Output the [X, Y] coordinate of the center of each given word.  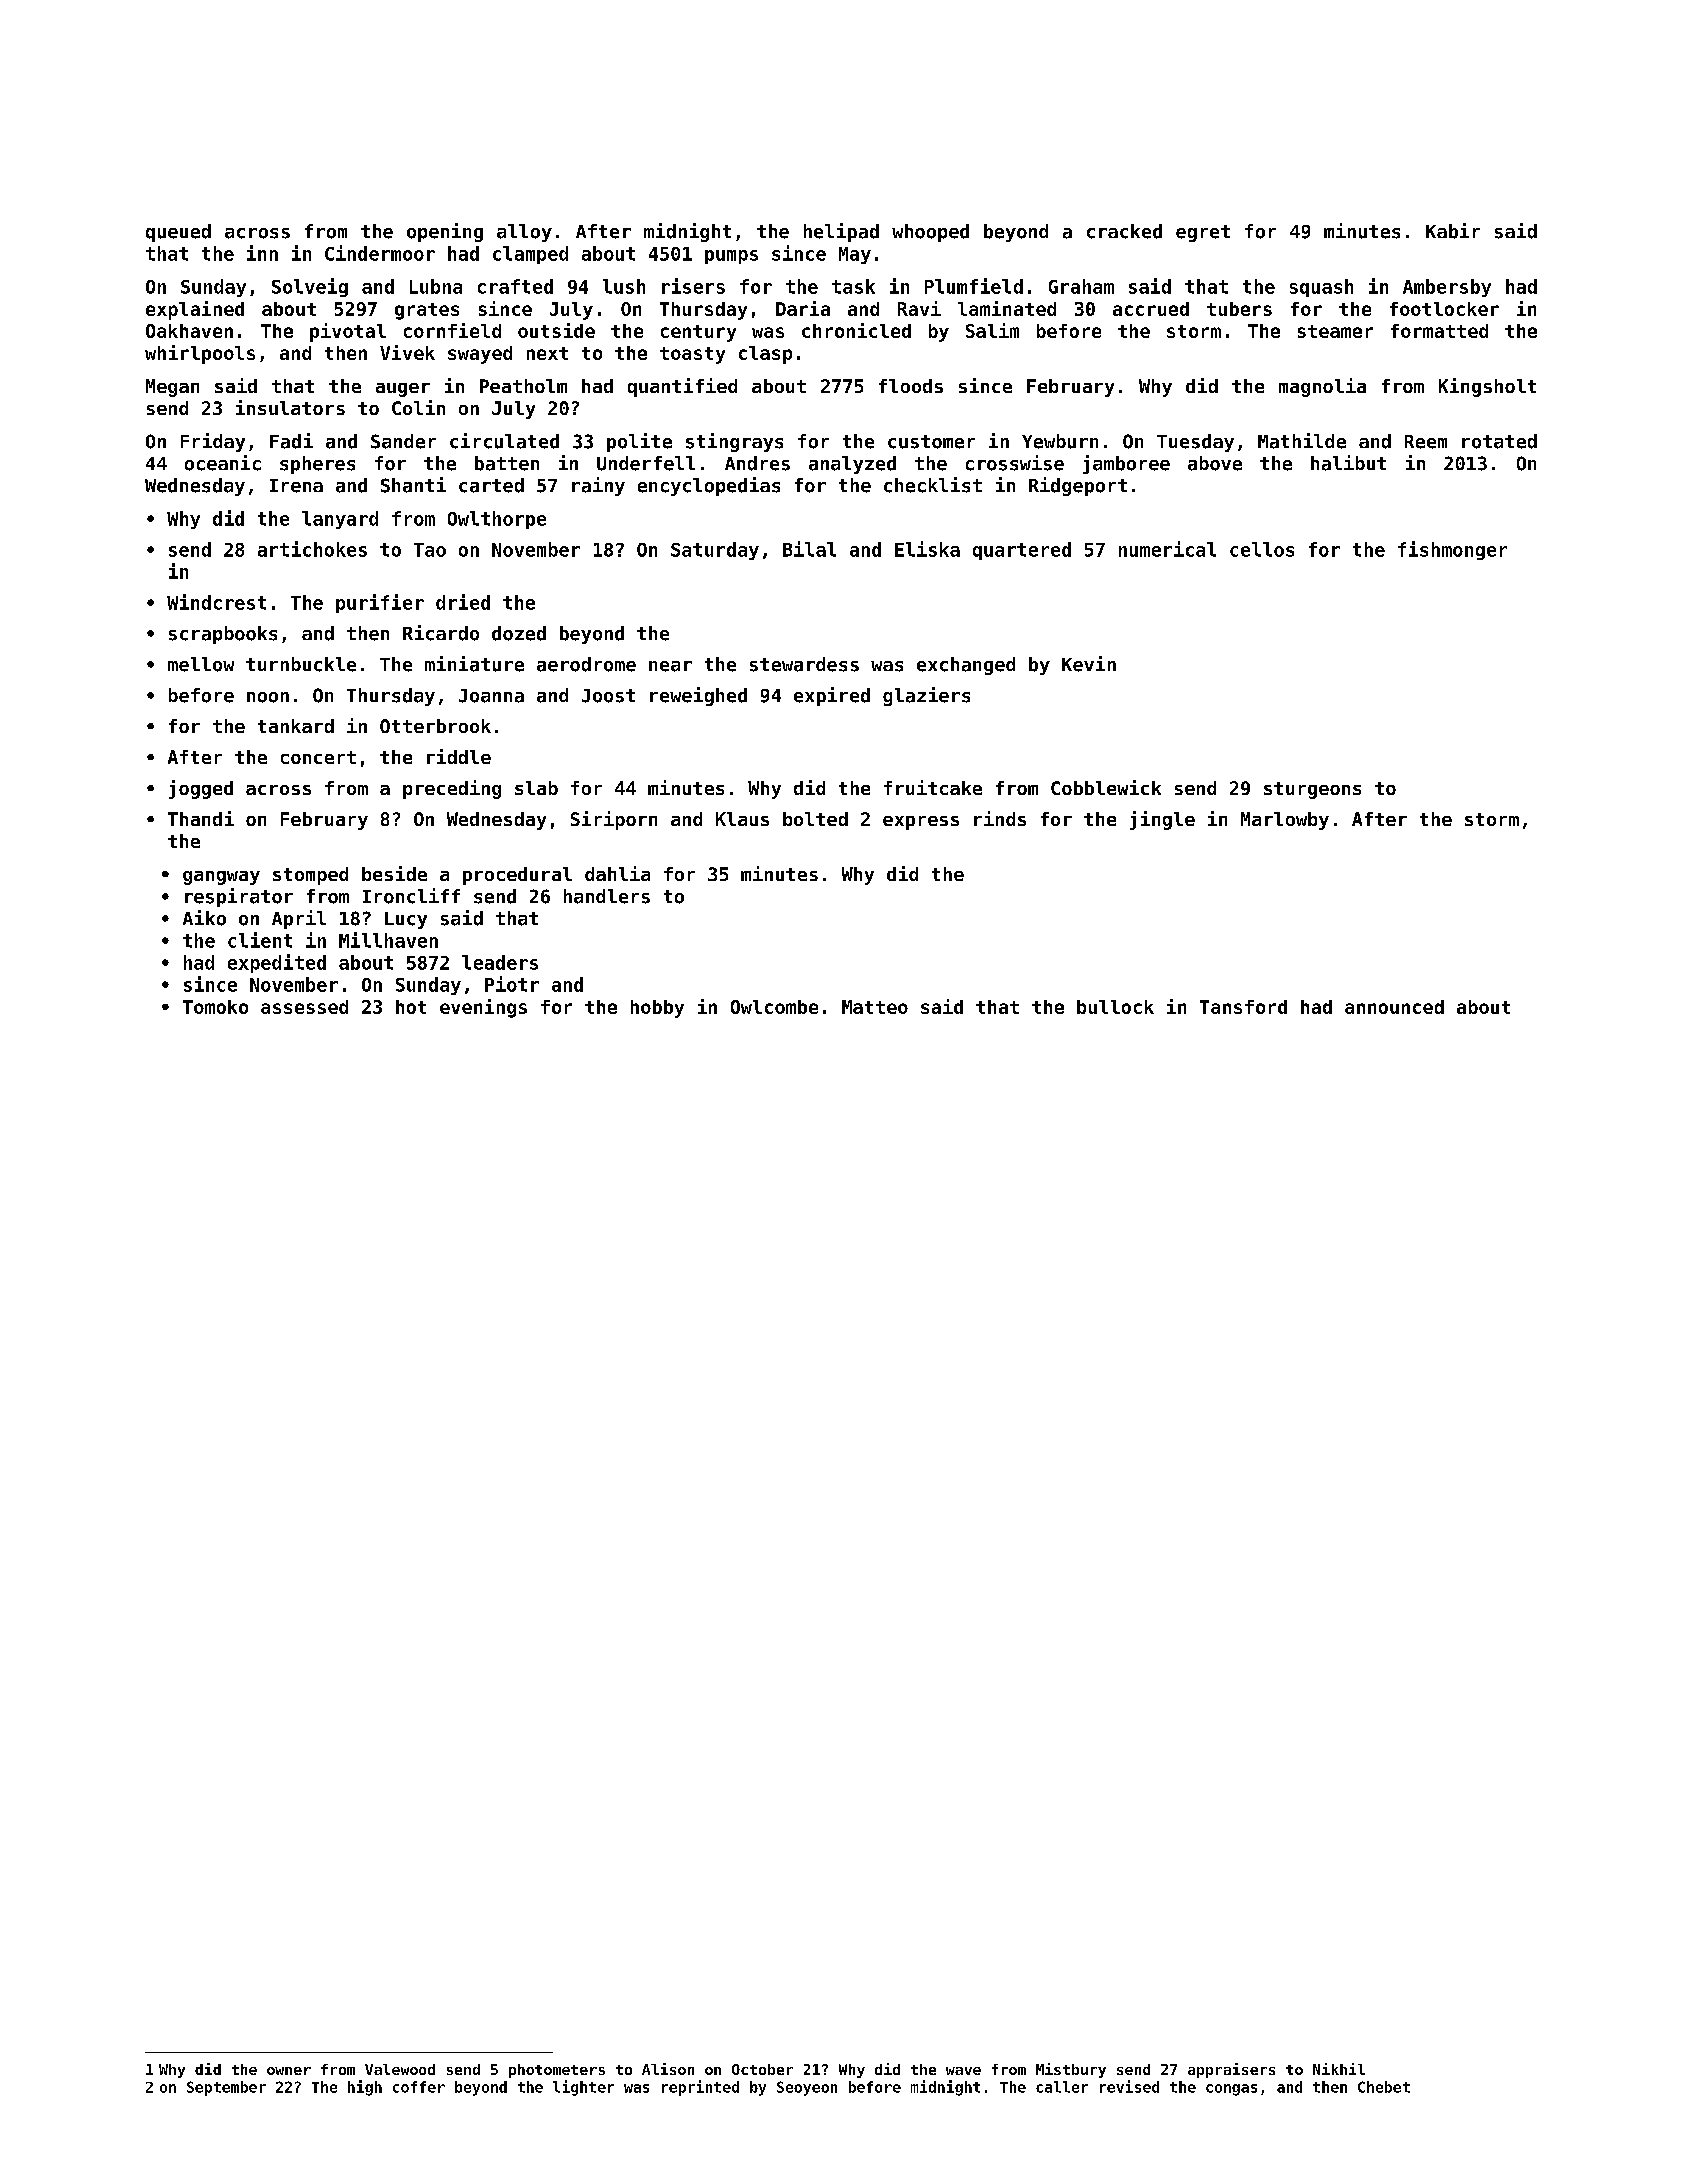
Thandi [201, 818]
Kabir [1453, 231]
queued [178, 233]
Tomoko [215, 1007]
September [226, 2088]
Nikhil [1339, 2069]
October [762, 2069]
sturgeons [1312, 790]
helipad [841, 232]
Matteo [875, 1007]
